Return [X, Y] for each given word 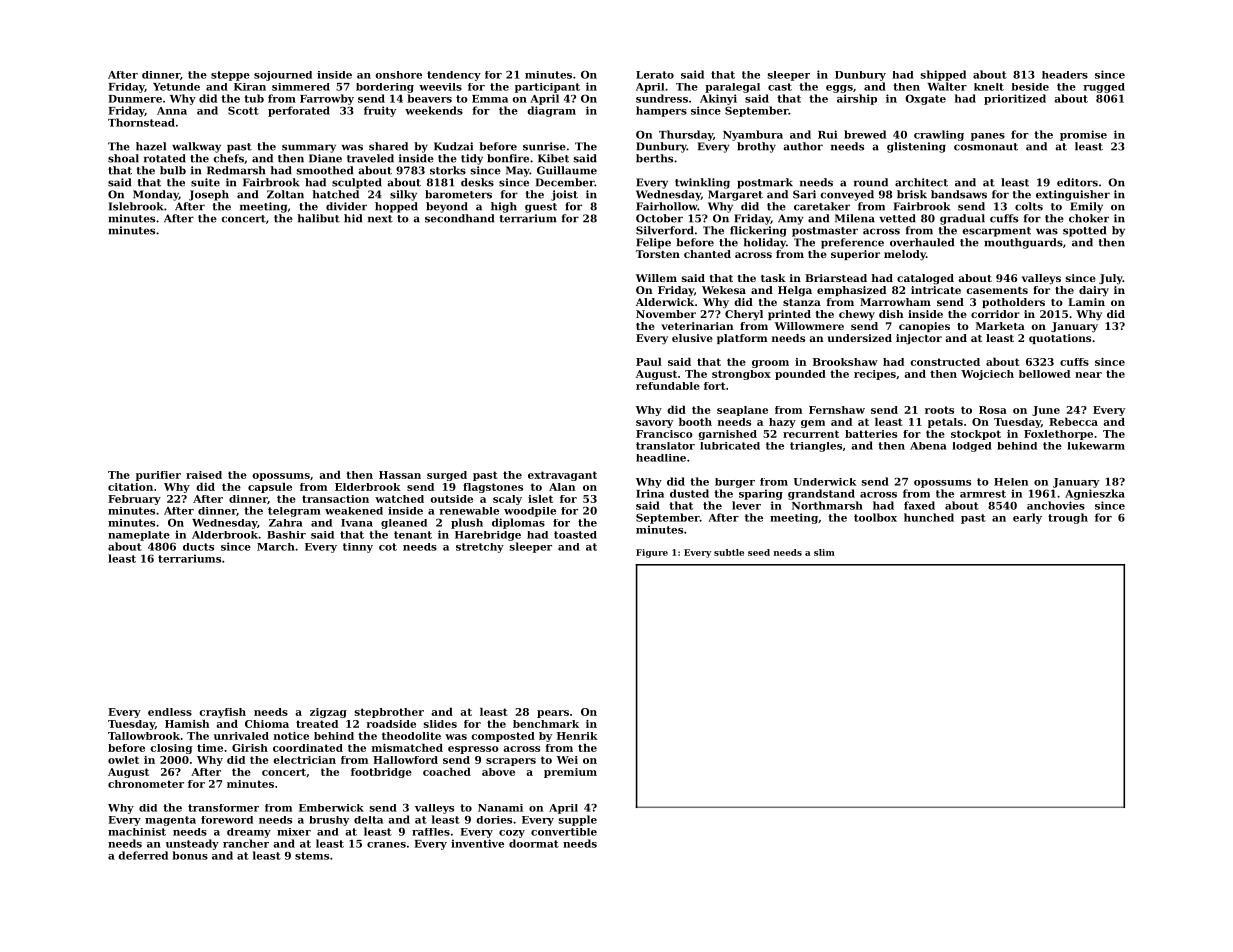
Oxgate [925, 99]
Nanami [500, 808]
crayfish [223, 713]
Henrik [577, 736]
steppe [230, 76]
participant [547, 88]
